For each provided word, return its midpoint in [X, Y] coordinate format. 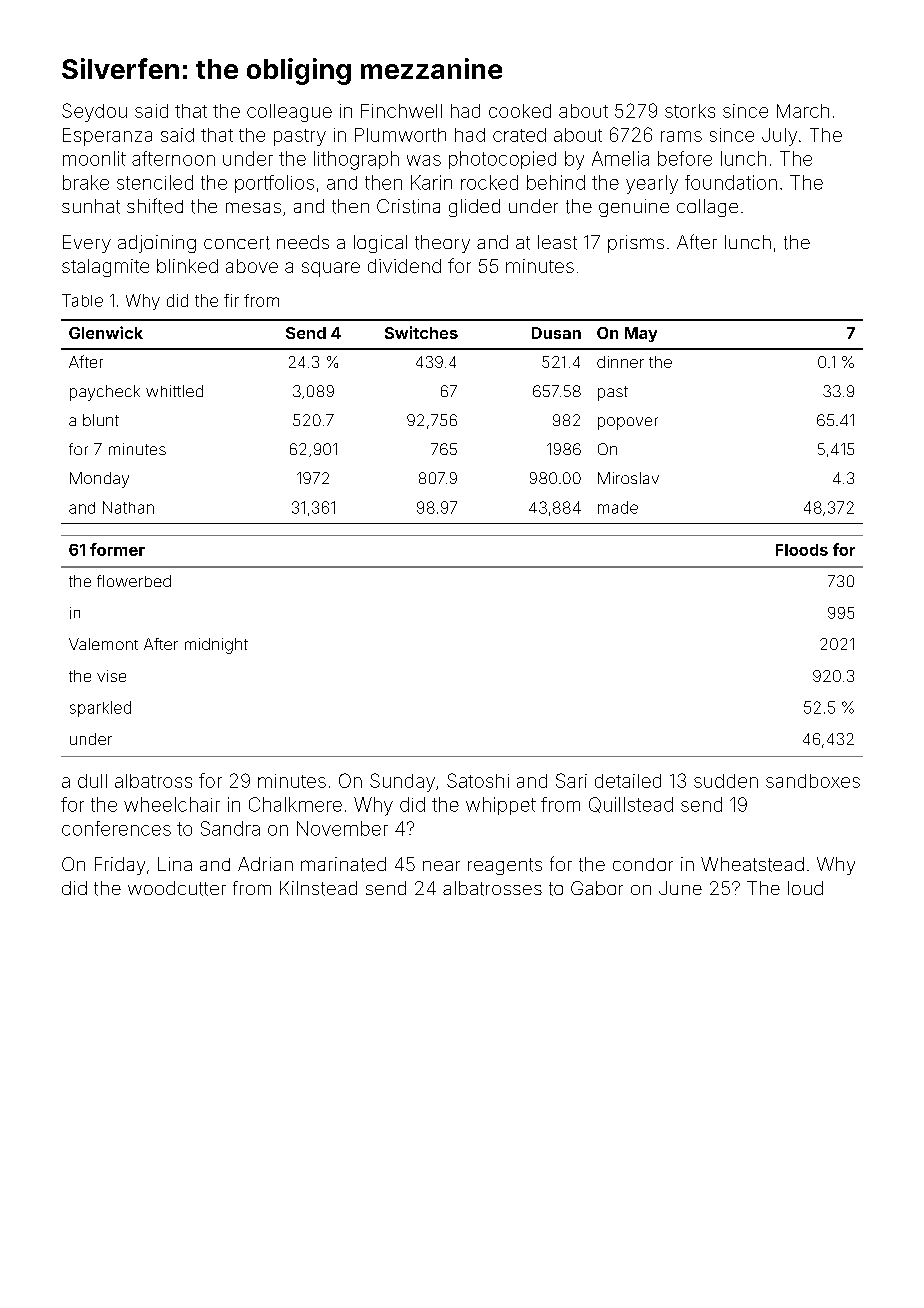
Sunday [402, 782]
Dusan [556, 333]
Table [82, 300]
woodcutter [177, 888]
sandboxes [813, 781]
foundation [731, 182]
